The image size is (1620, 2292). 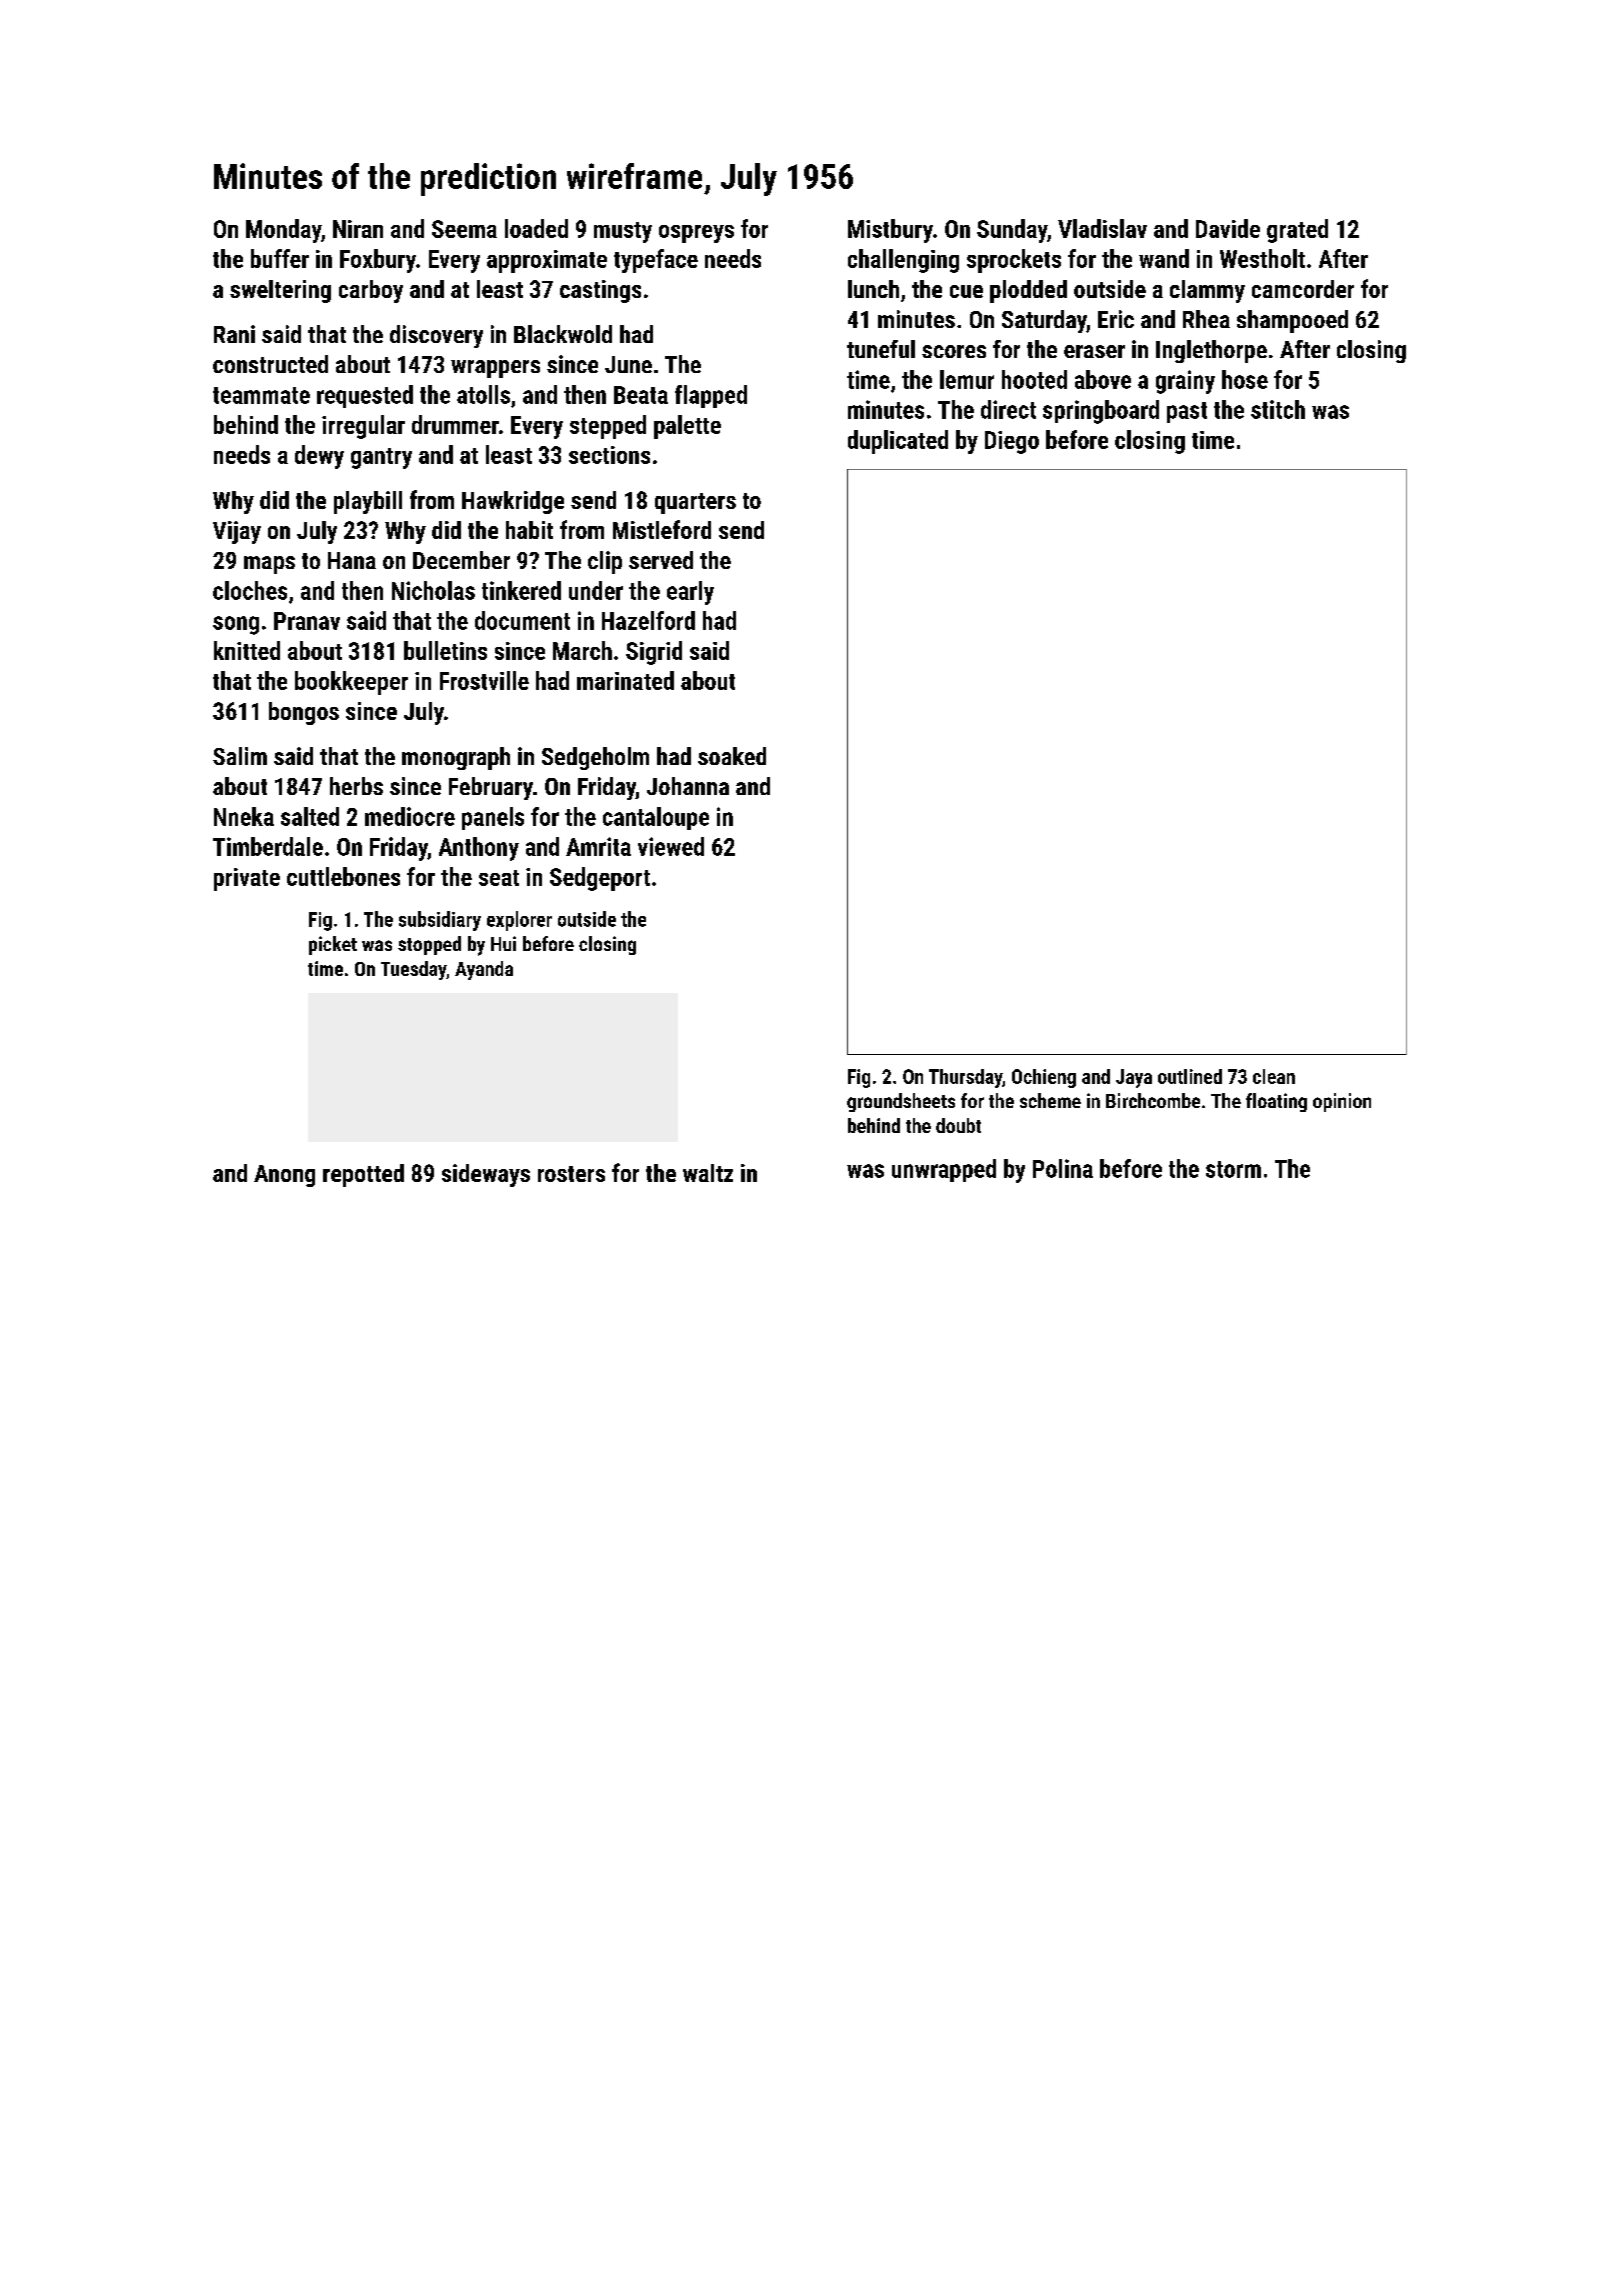 I want to click on early, so click(x=690, y=593).
